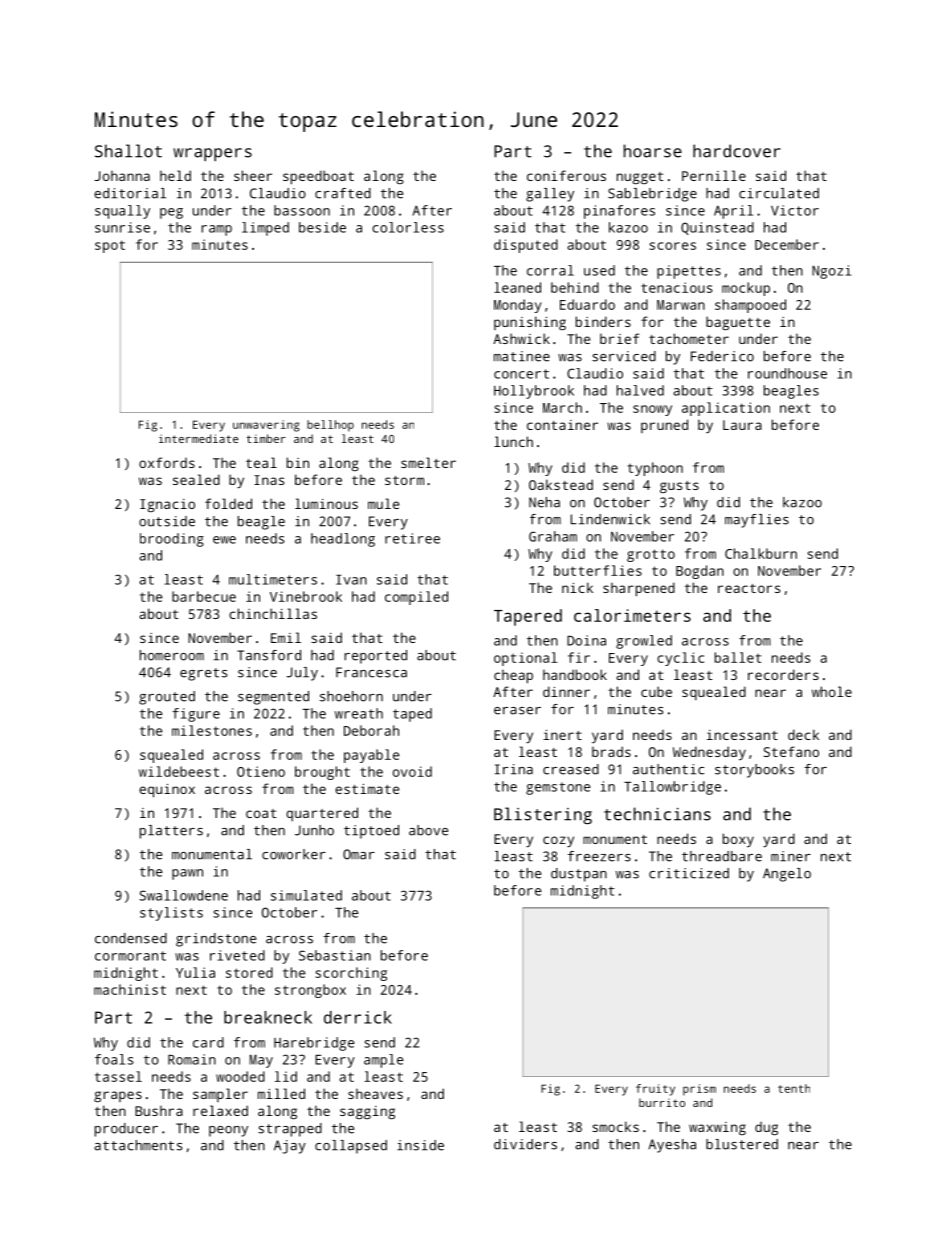  Describe the element at coordinates (273, 613) in the page. I see `chinchillas` at that location.
